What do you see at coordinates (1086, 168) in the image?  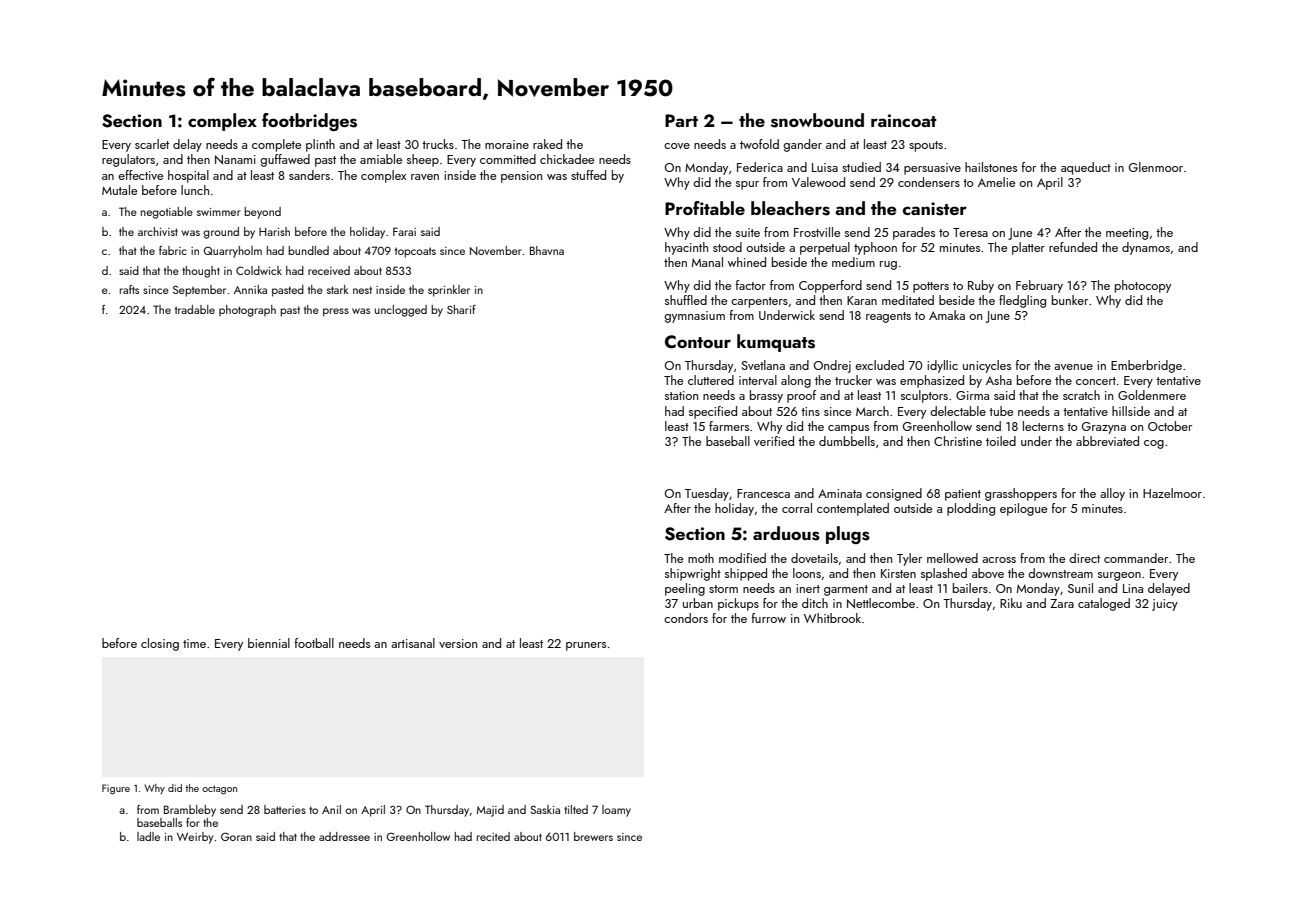 I see `aqueduct` at bounding box center [1086, 168].
